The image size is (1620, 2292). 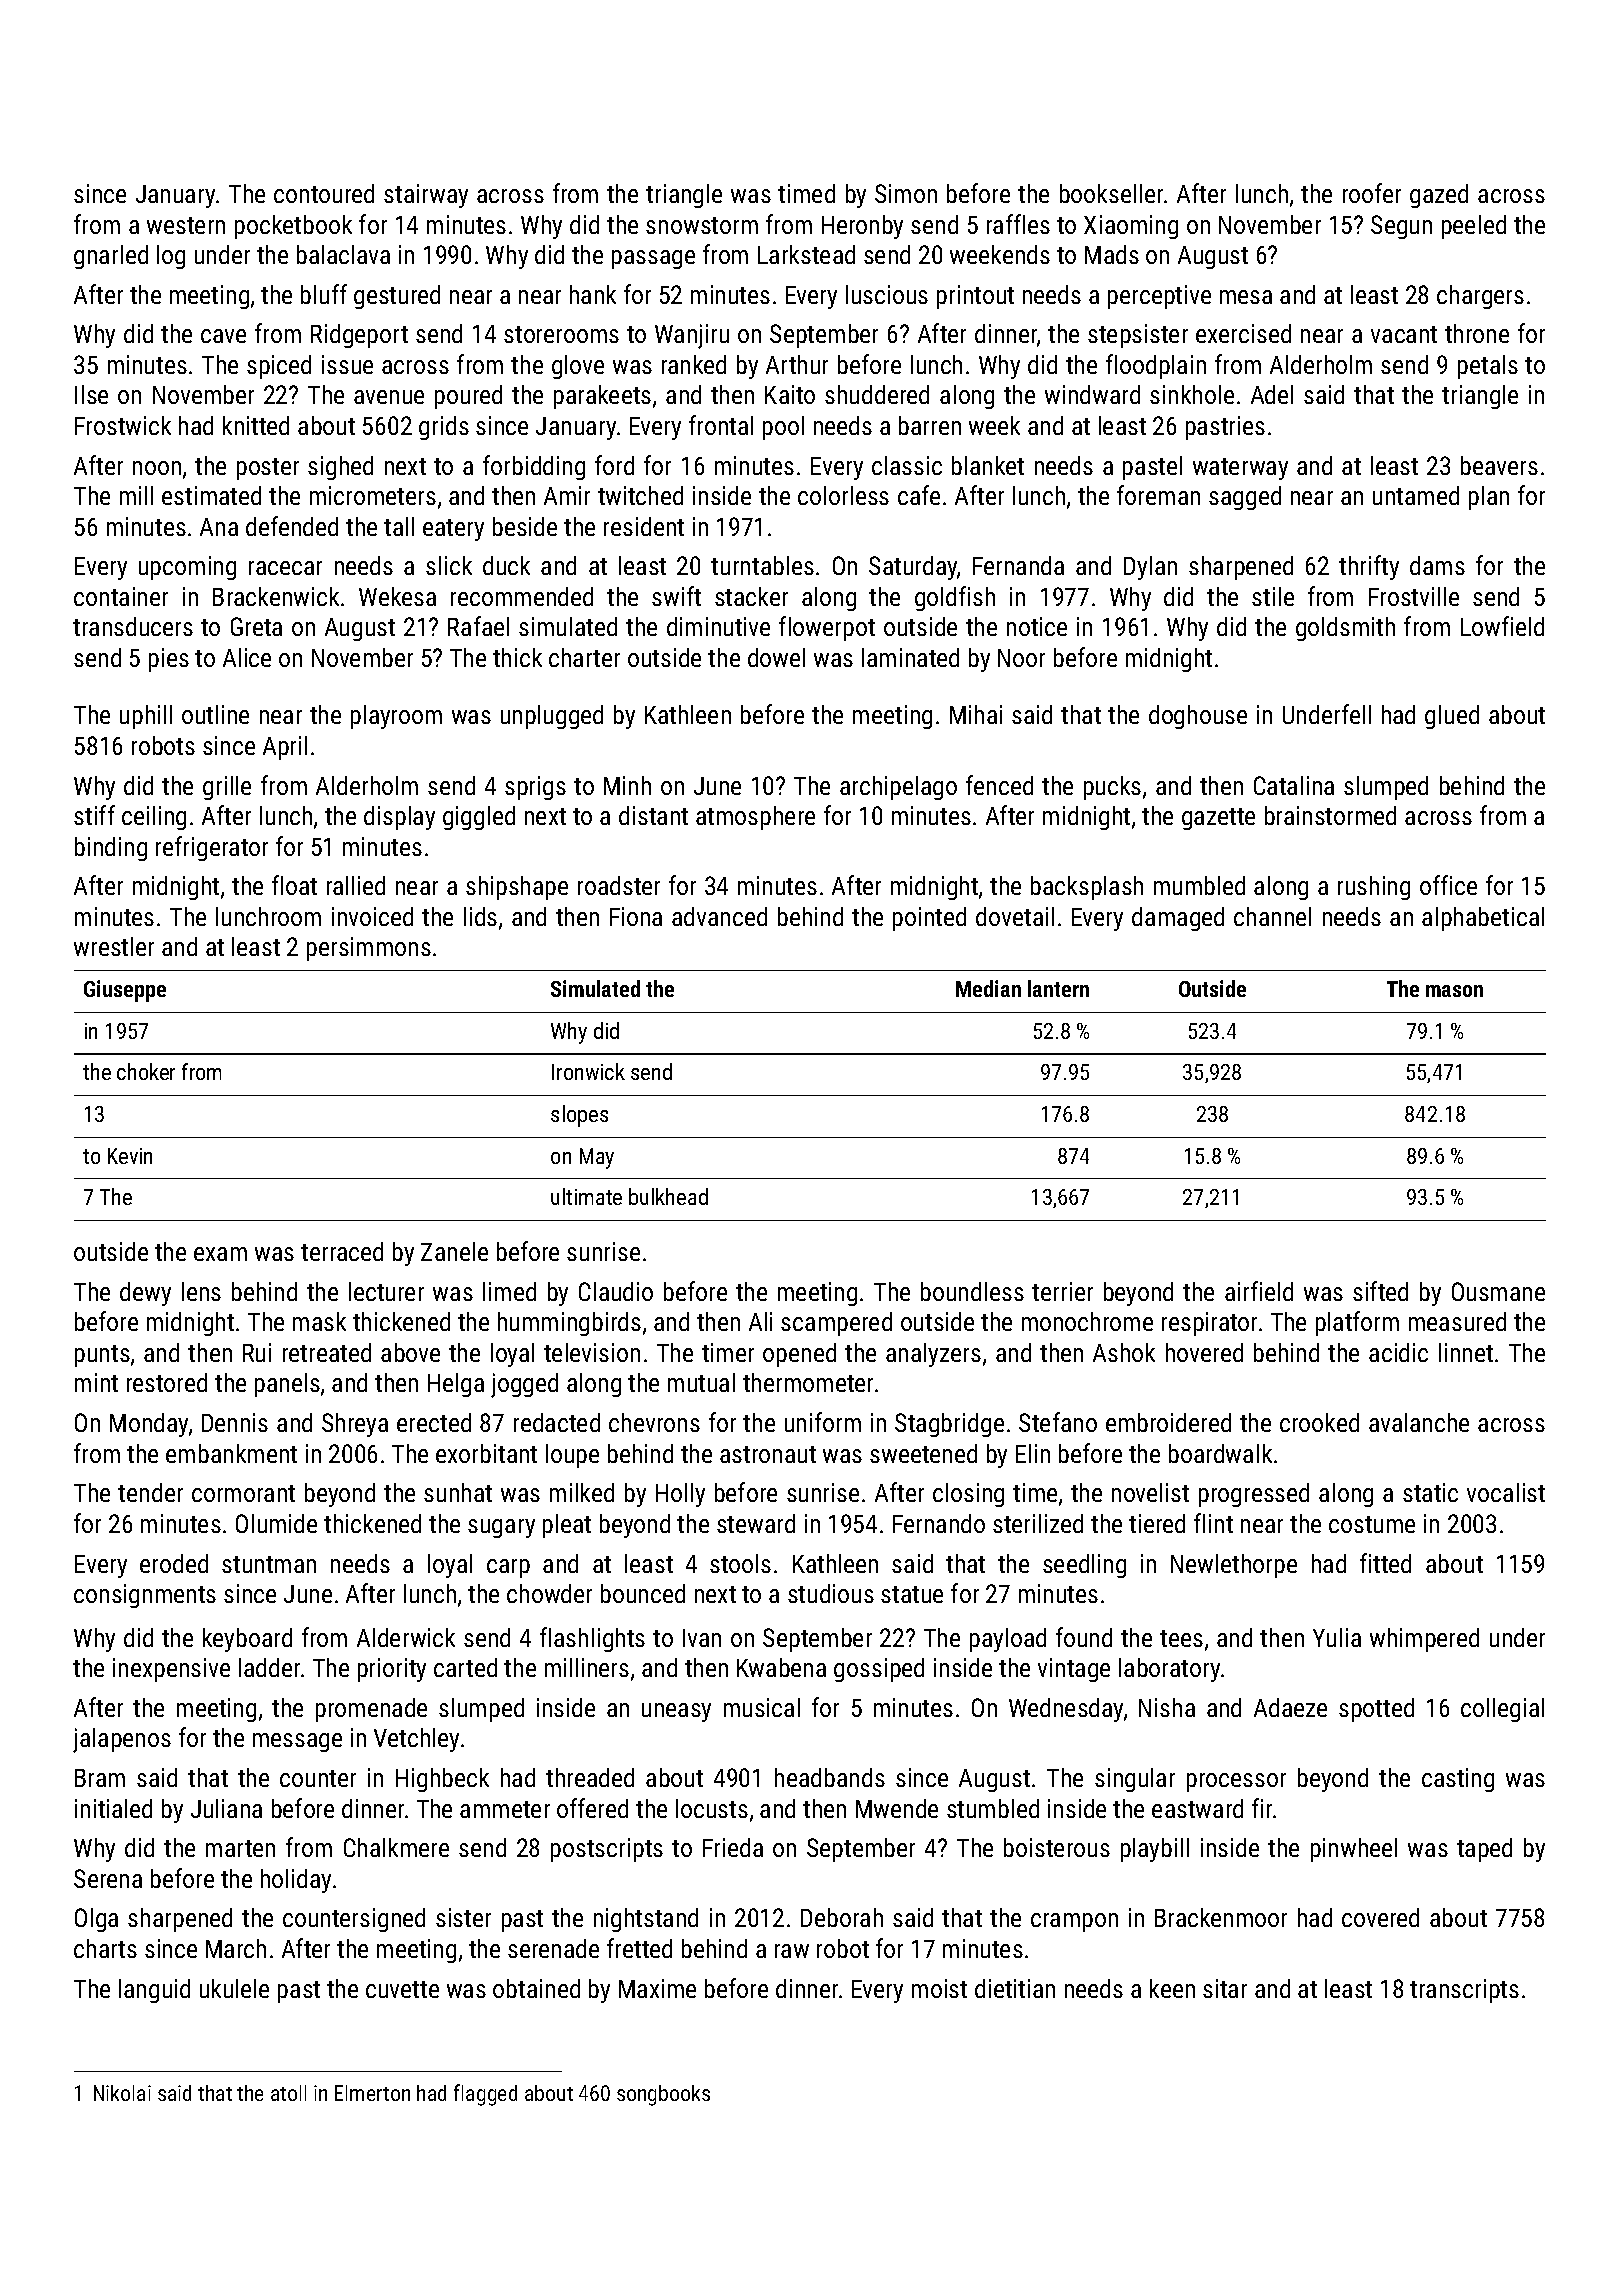 What do you see at coordinates (879, 1670) in the document?
I see `gossiped` at bounding box center [879, 1670].
